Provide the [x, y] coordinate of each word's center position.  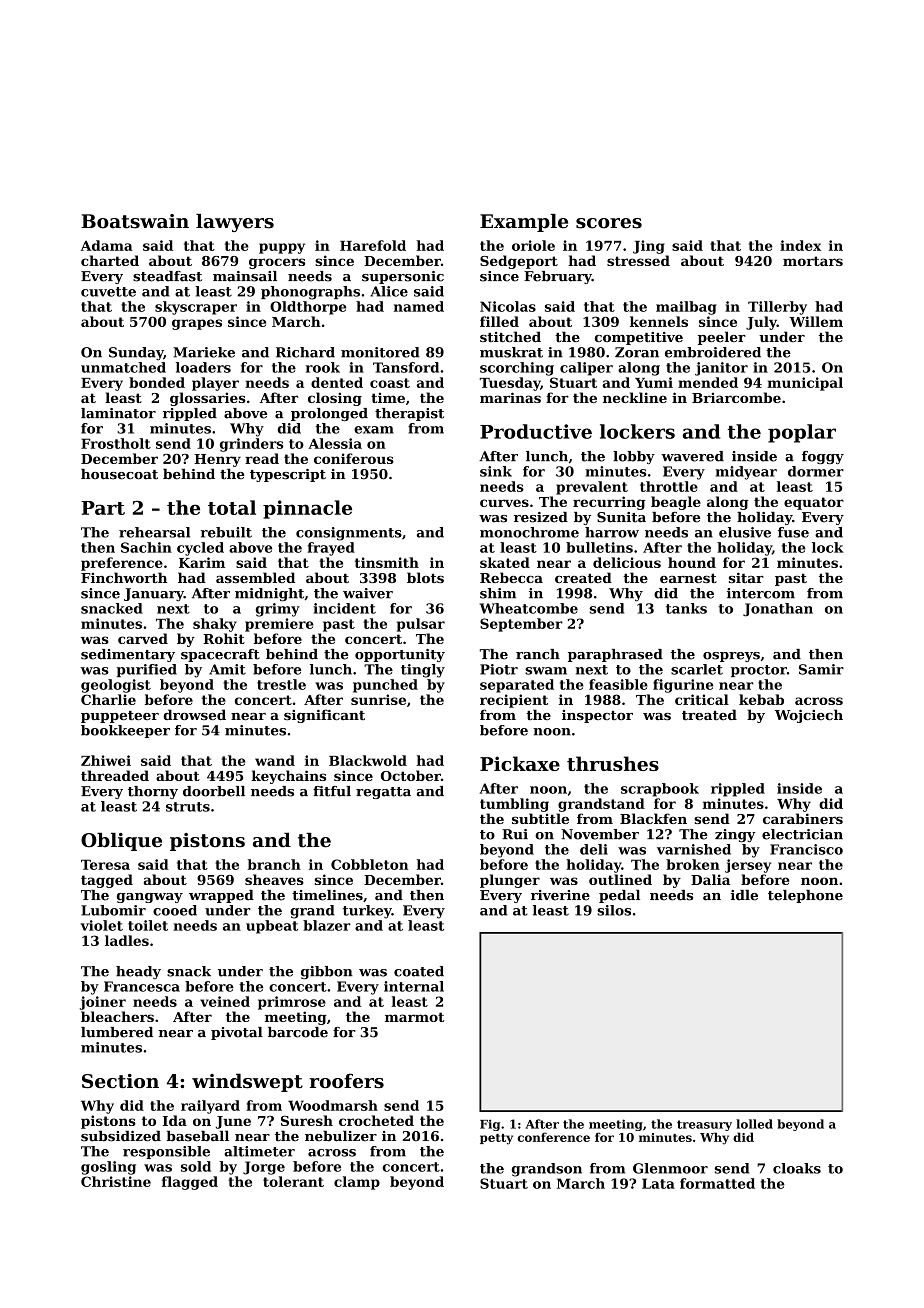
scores [609, 223]
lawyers [235, 223]
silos [614, 910]
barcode [298, 1032]
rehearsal [154, 532]
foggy [823, 457]
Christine [116, 1181]
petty [496, 1139]
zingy [735, 835]
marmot [414, 1017]
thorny [153, 792]
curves [504, 503]
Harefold [373, 245]
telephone [805, 896]
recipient [514, 701]
